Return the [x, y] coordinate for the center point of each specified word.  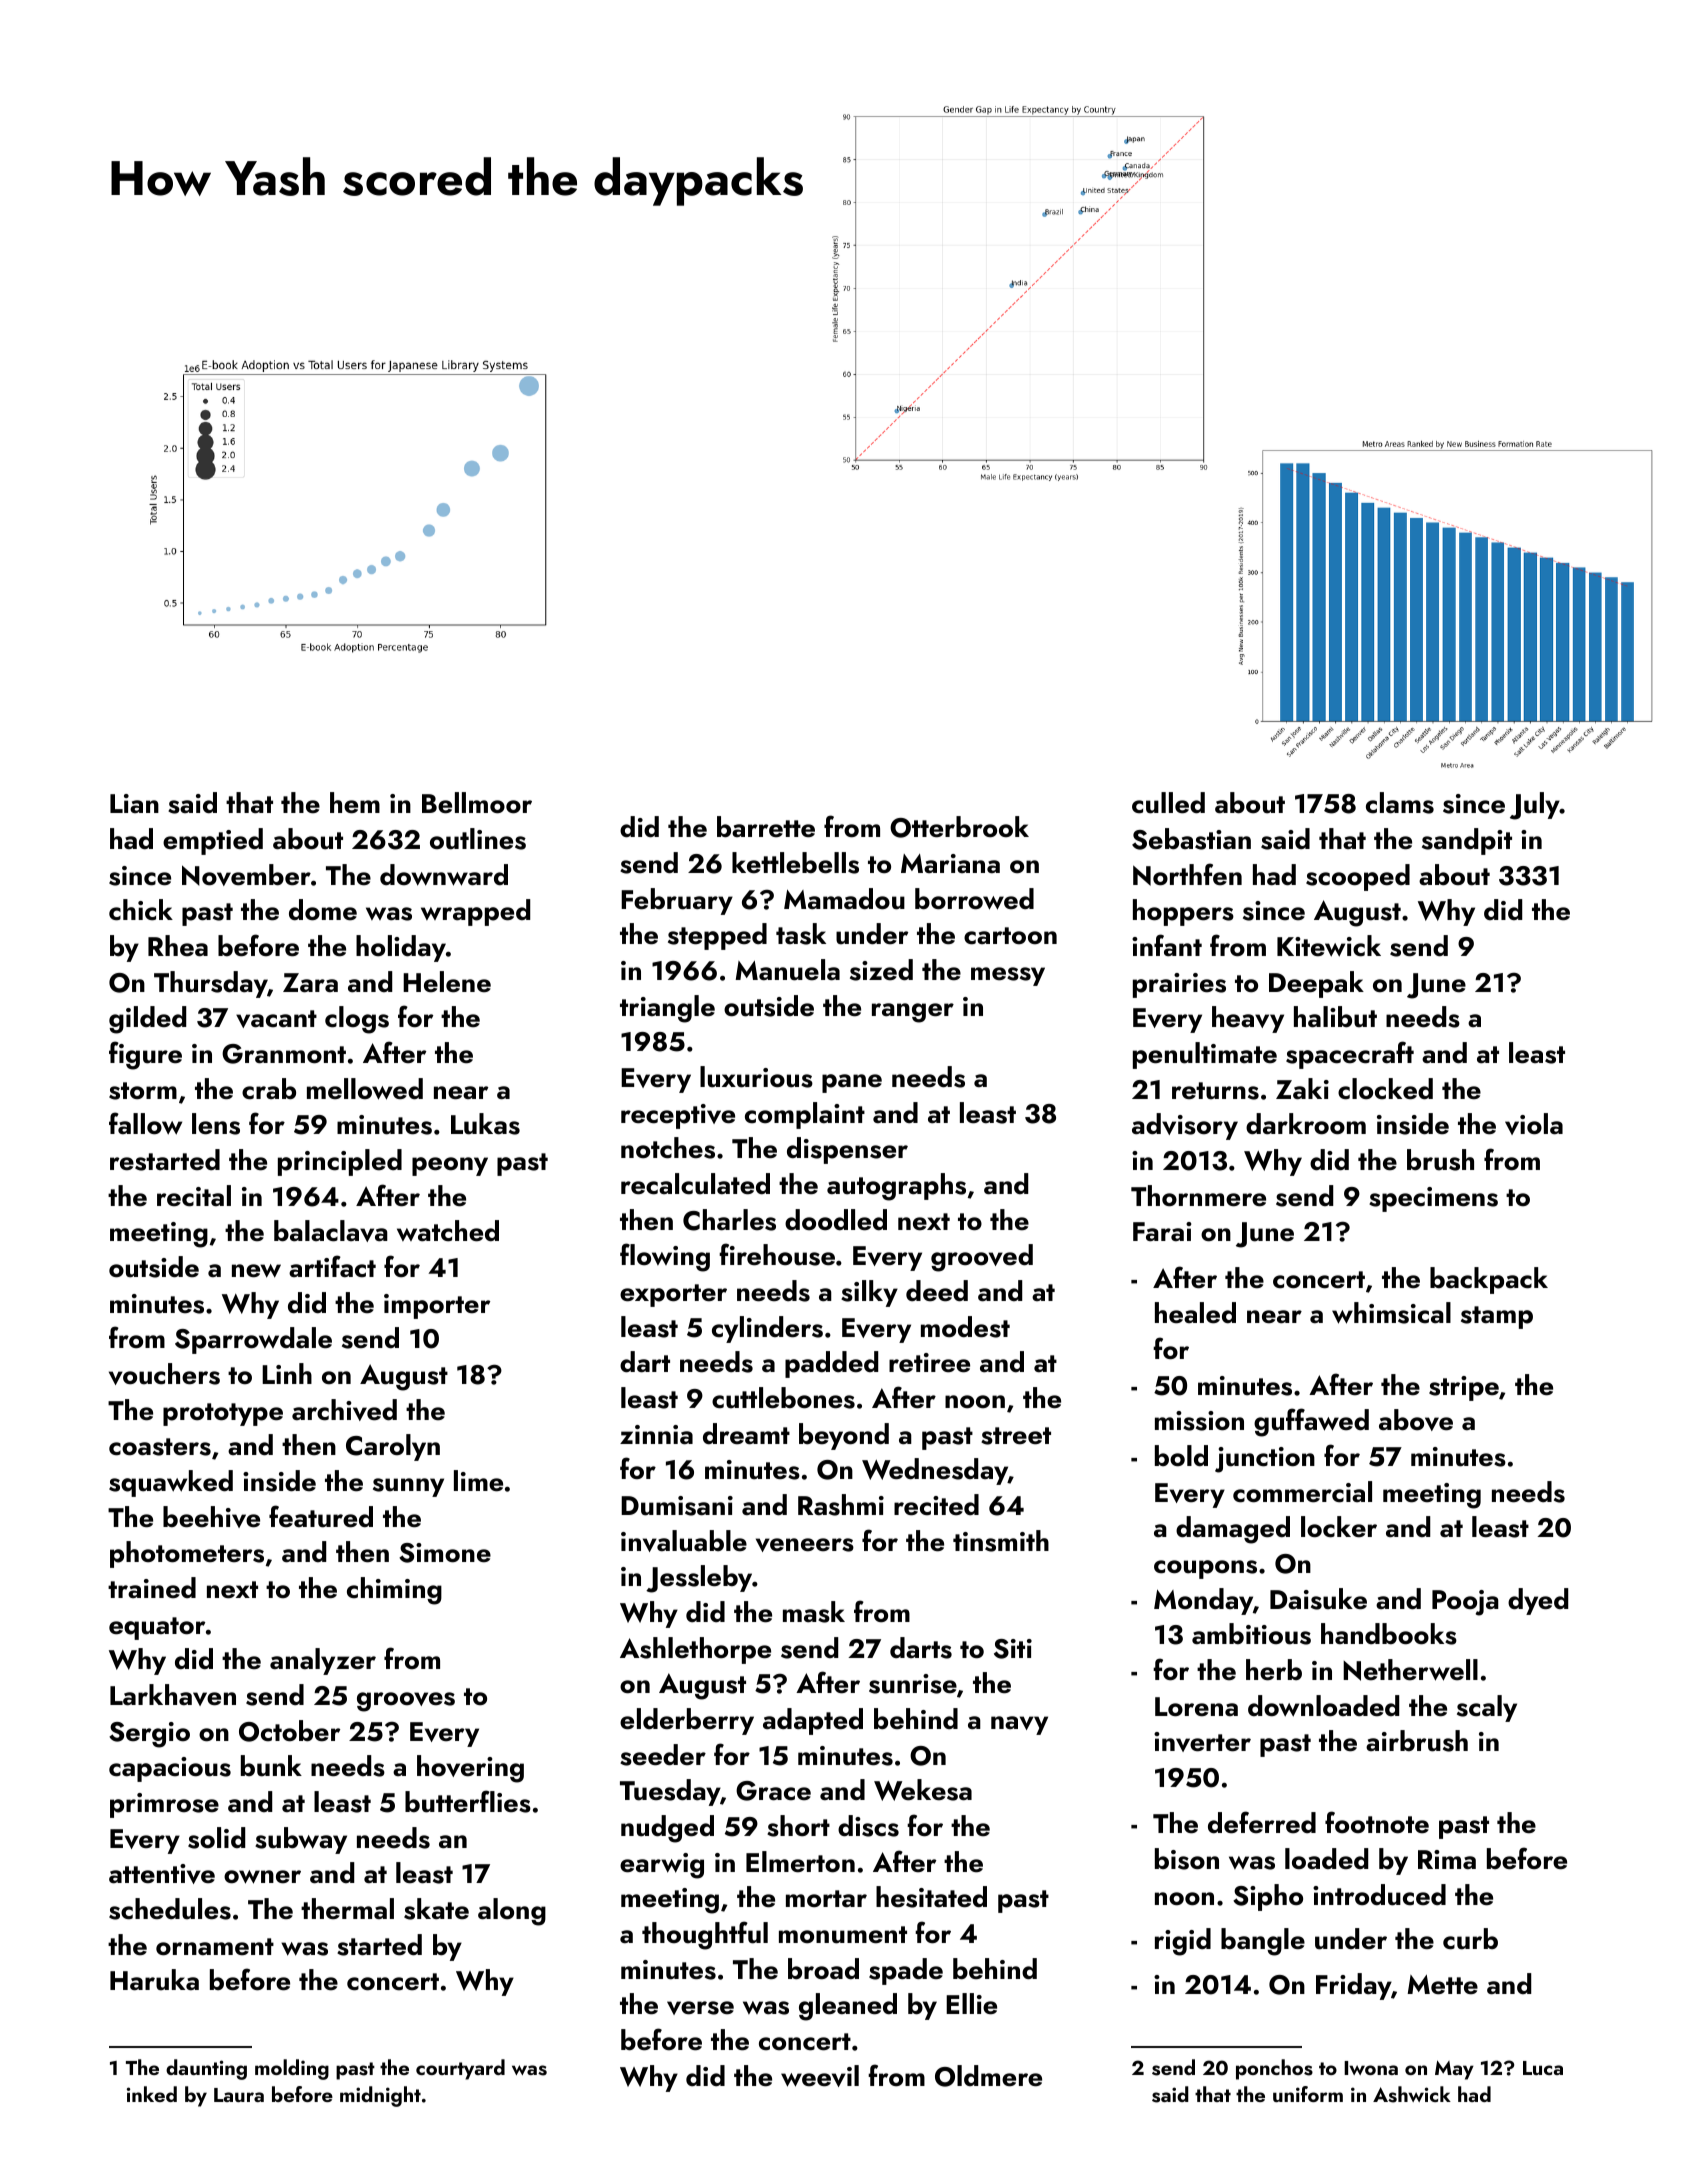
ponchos [1274, 2069]
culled [1168, 803]
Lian [134, 803]
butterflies [468, 1801]
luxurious [756, 1077]
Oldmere [988, 2076]
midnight [380, 2096]
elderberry [687, 1721]
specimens [1433, 1199]
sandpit [1467, 841]
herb [1274, 1670]
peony [450, 1166]
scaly [1487, 1708]
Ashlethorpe [695, 1650]
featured [321, 1516]
